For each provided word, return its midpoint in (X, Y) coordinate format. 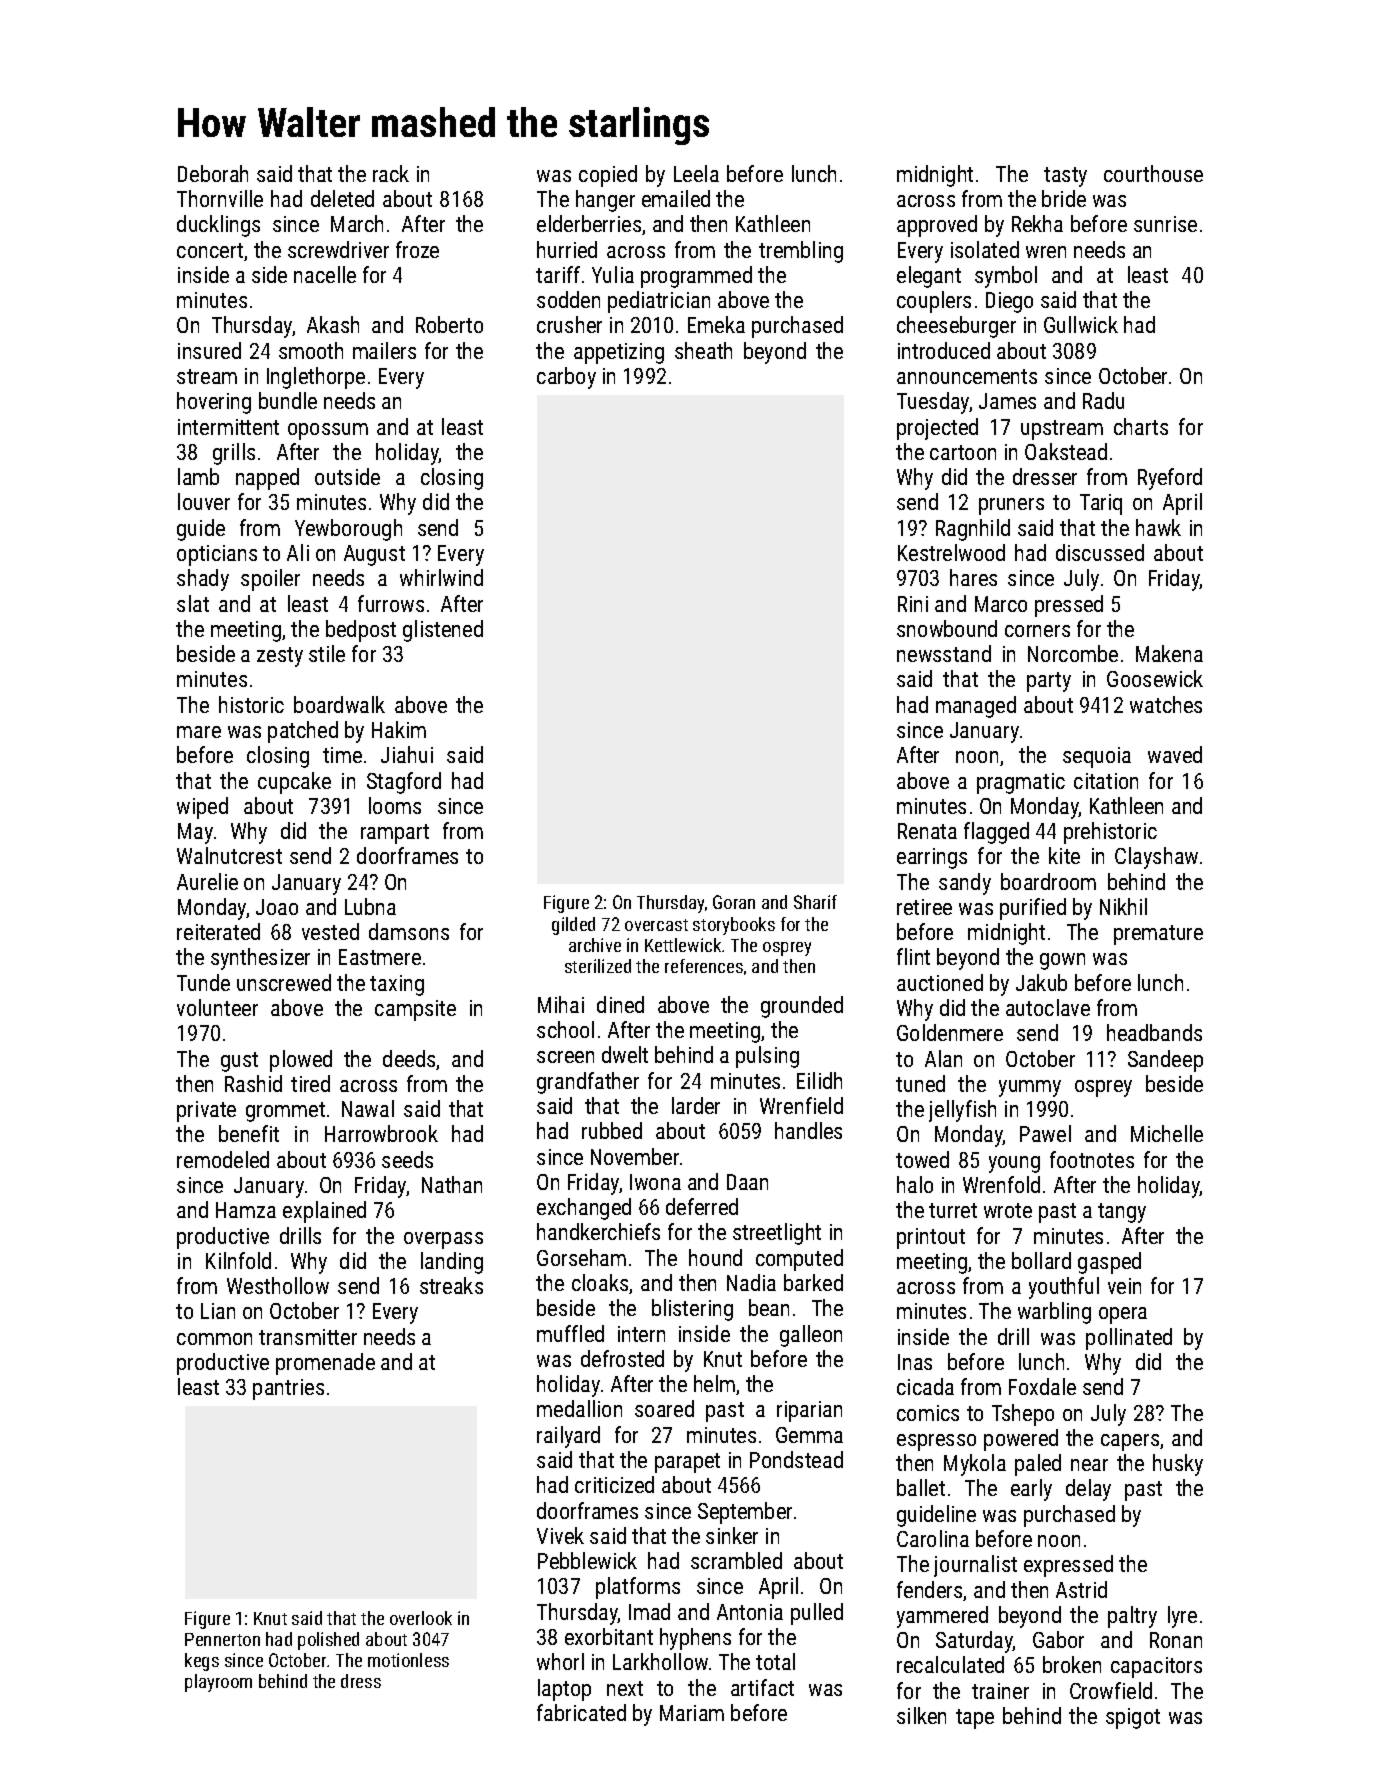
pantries (288, 1389)
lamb (198, 476)
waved (1175, 754)
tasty (1065, 177)
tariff (558, 274)
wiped (202, 808)
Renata (927, 831)
